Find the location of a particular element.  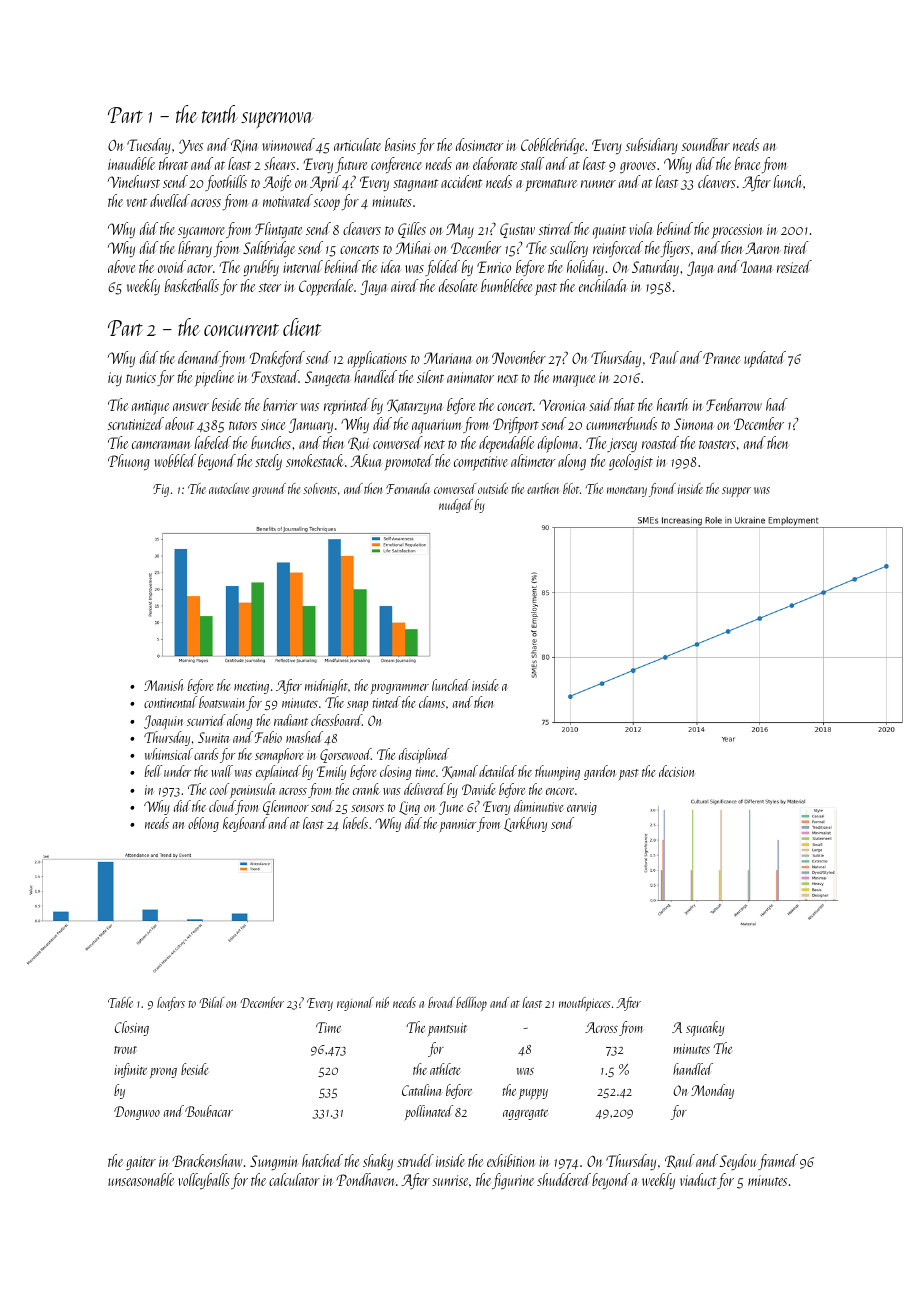

Rina is located at coordinates (244, 146).
